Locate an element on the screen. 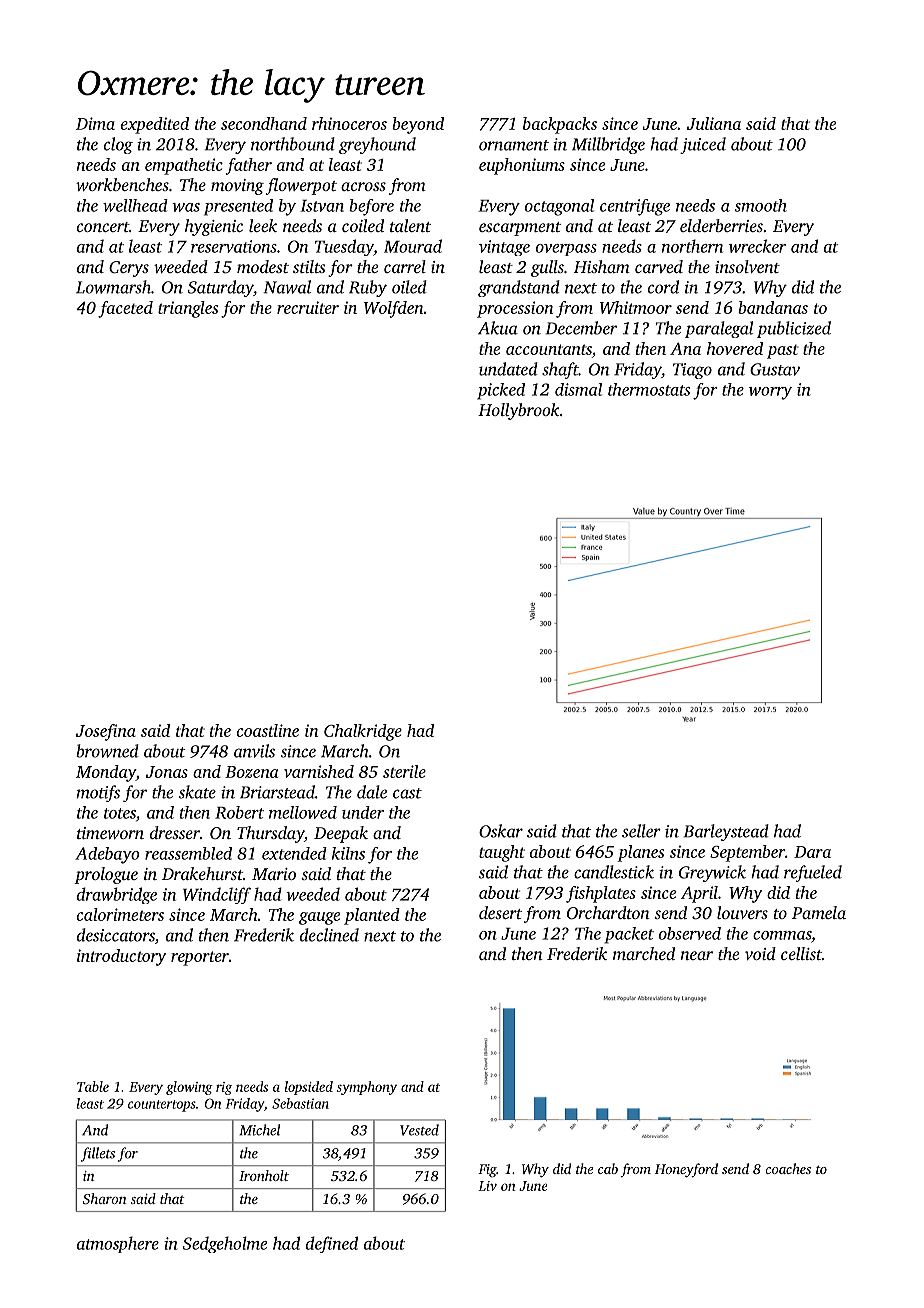 The height and width of the screenshot is (1308, 924). Barleystead is located at coordinates (726, 832).
